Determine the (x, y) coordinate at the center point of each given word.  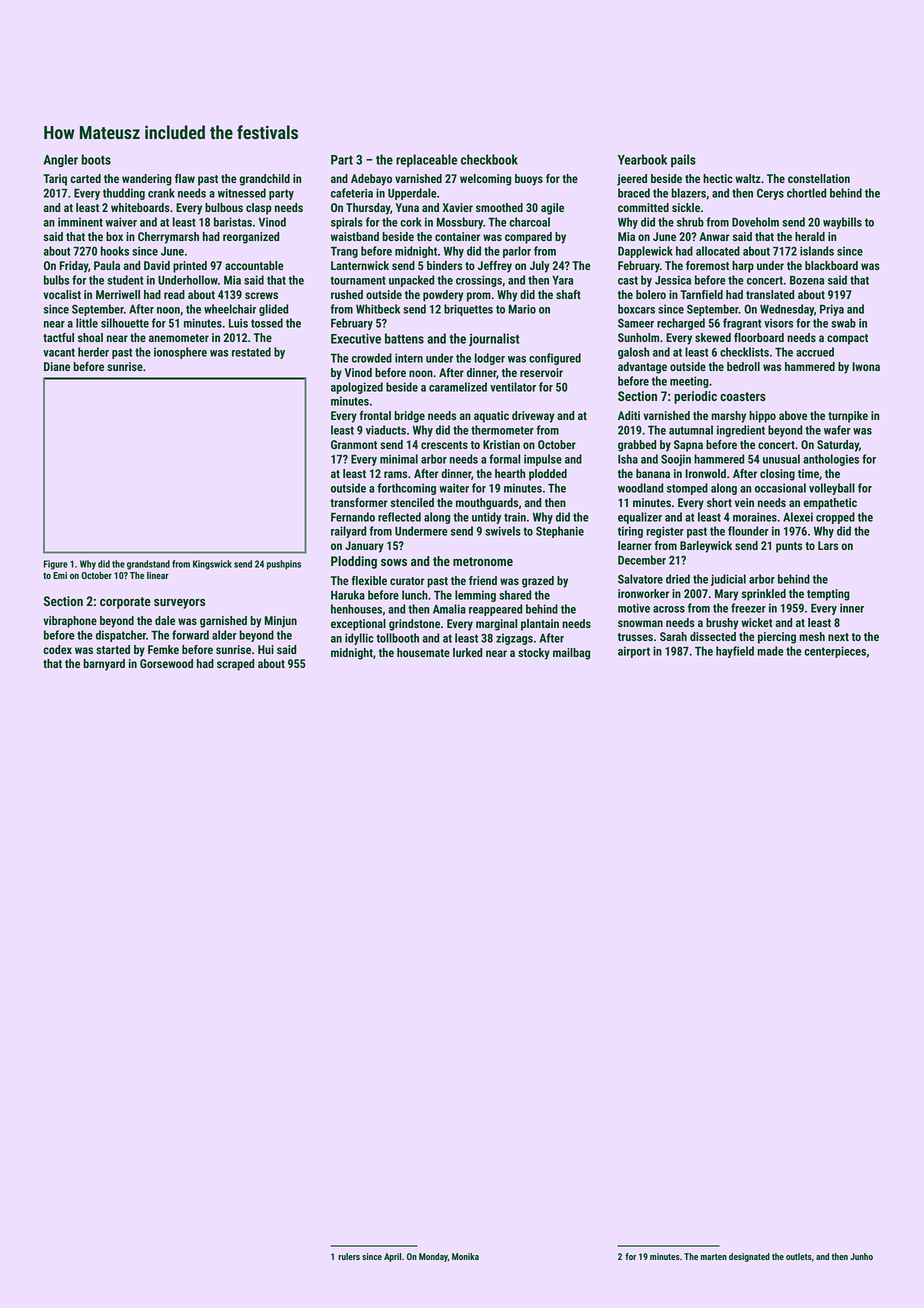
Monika (465, 1256)
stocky (534, 654)
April (392, 1257)
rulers (349, 1256)
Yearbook (642, 159)
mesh (812, 636)
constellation (819, 178)
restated (251, 352)
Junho (861, 1256)
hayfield (735, 652)
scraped (235, 665)
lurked (467, 652)
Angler (60, 160)
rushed (347, 294)
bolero (651, 294)
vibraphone (70, 622)
